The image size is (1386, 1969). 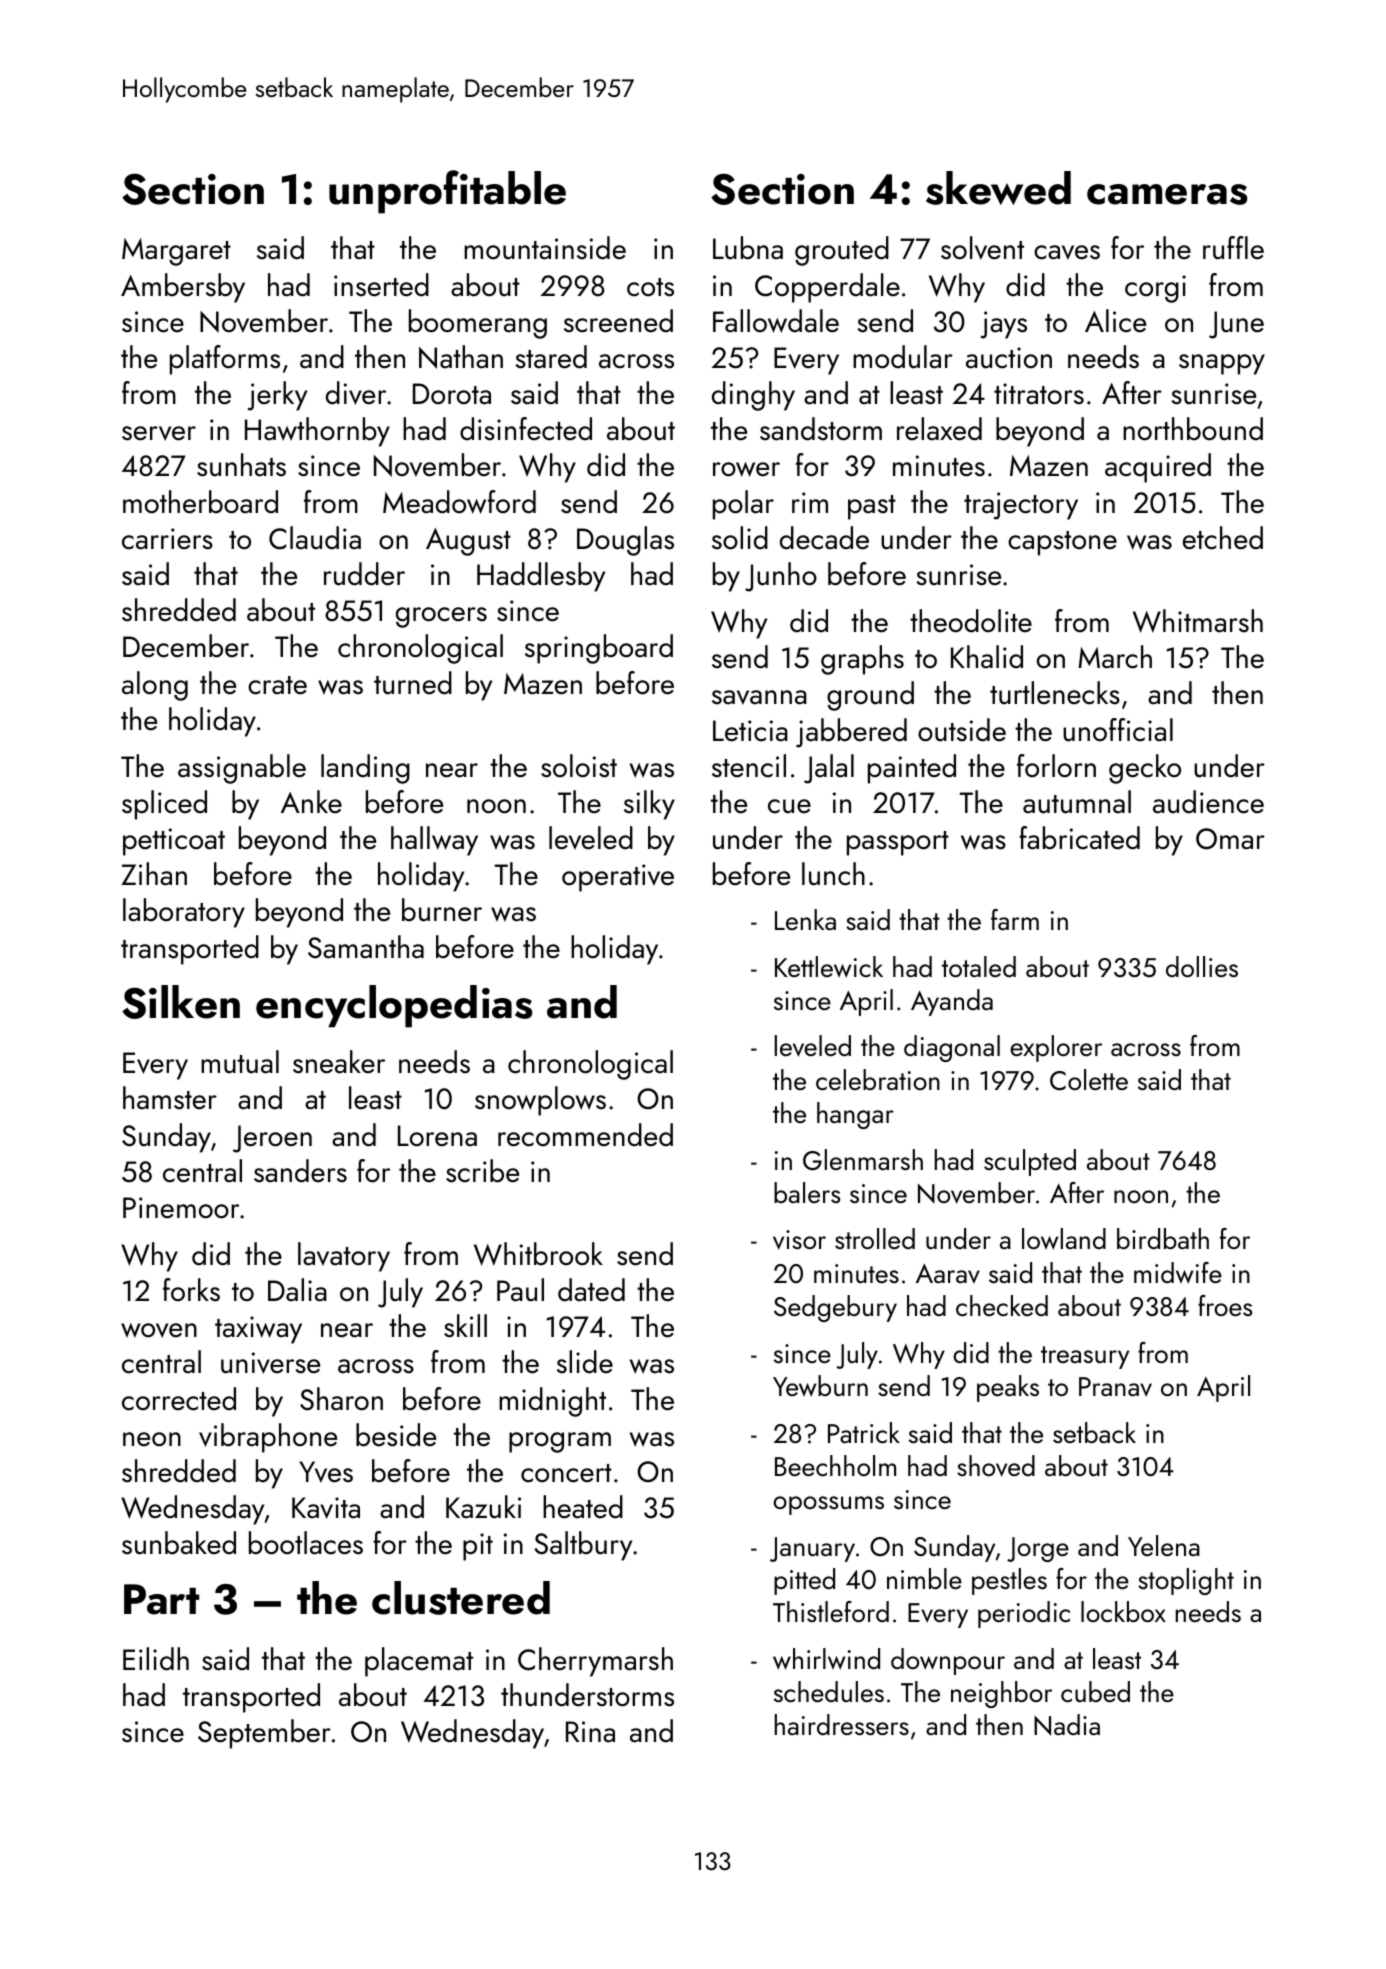 I want to click on grocers, so click(x=441, y=617).
